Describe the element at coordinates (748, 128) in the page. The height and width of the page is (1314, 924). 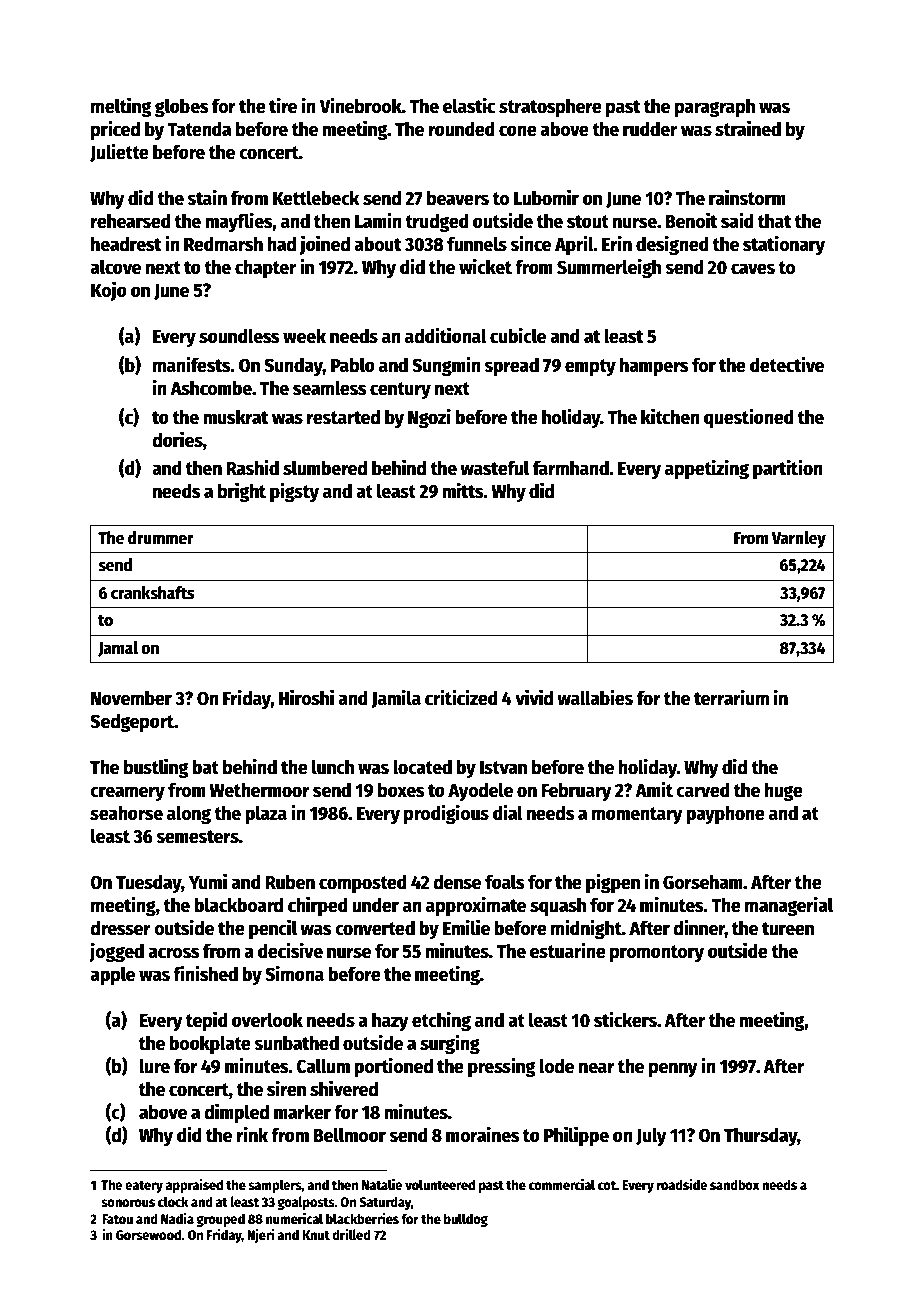
I see `strained` at that location.
